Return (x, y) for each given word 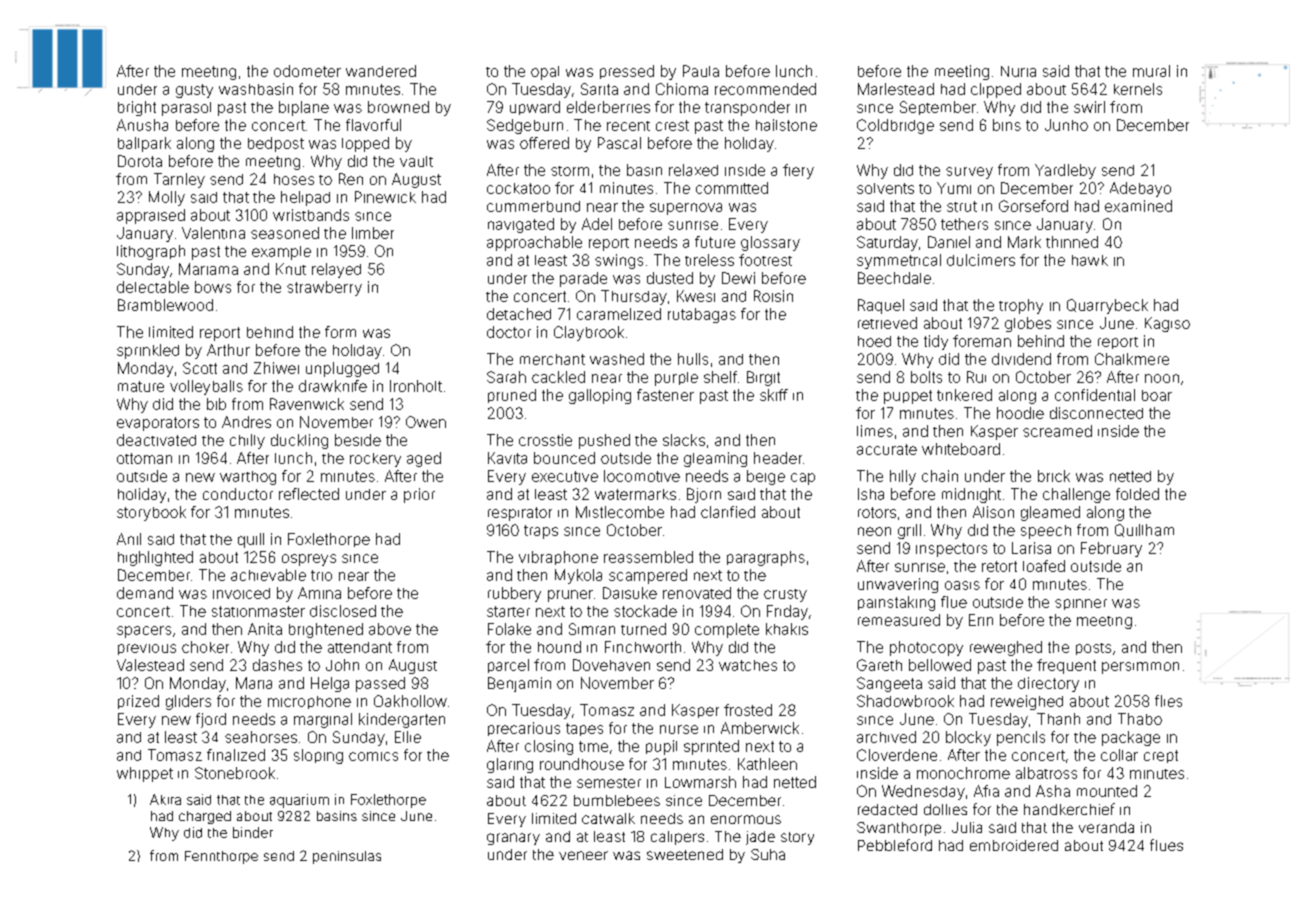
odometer (307, 71)
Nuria (1018, 71)
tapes (584, 729)
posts (1093, 649)
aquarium (299, 801)
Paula (701, 71)
